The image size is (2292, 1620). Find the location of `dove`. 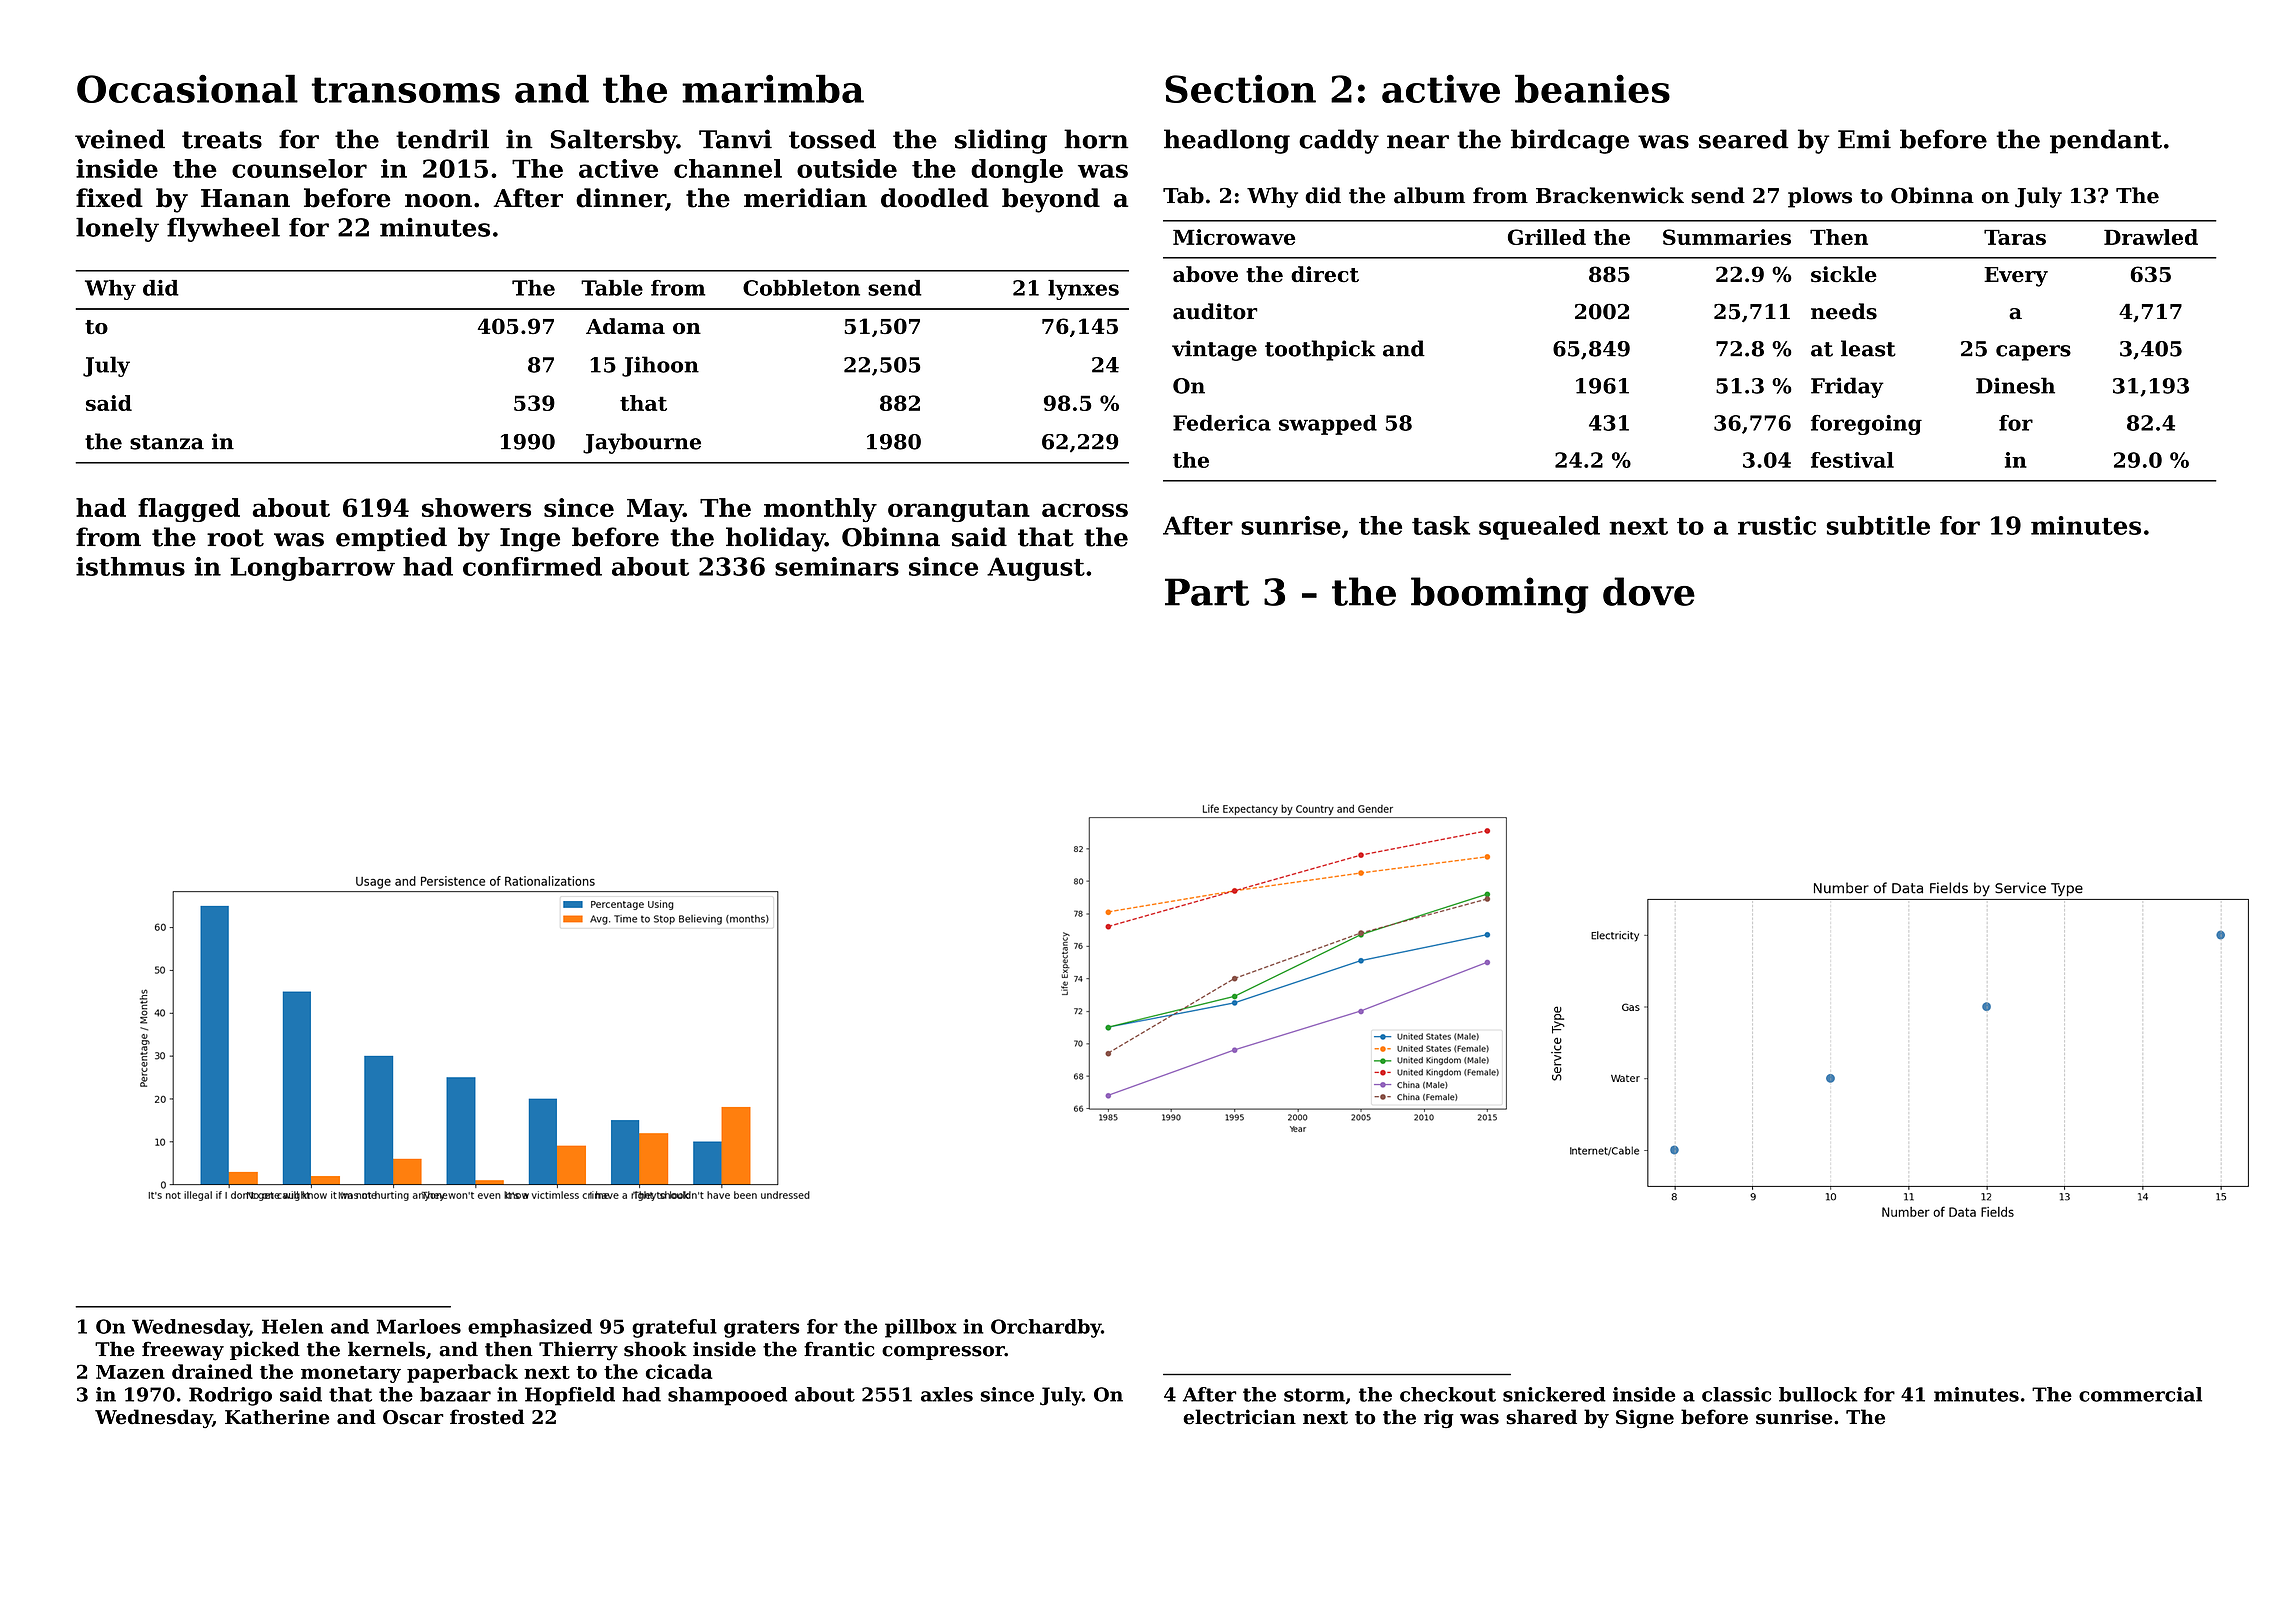

dove is located at coordinates (1649, 591).
